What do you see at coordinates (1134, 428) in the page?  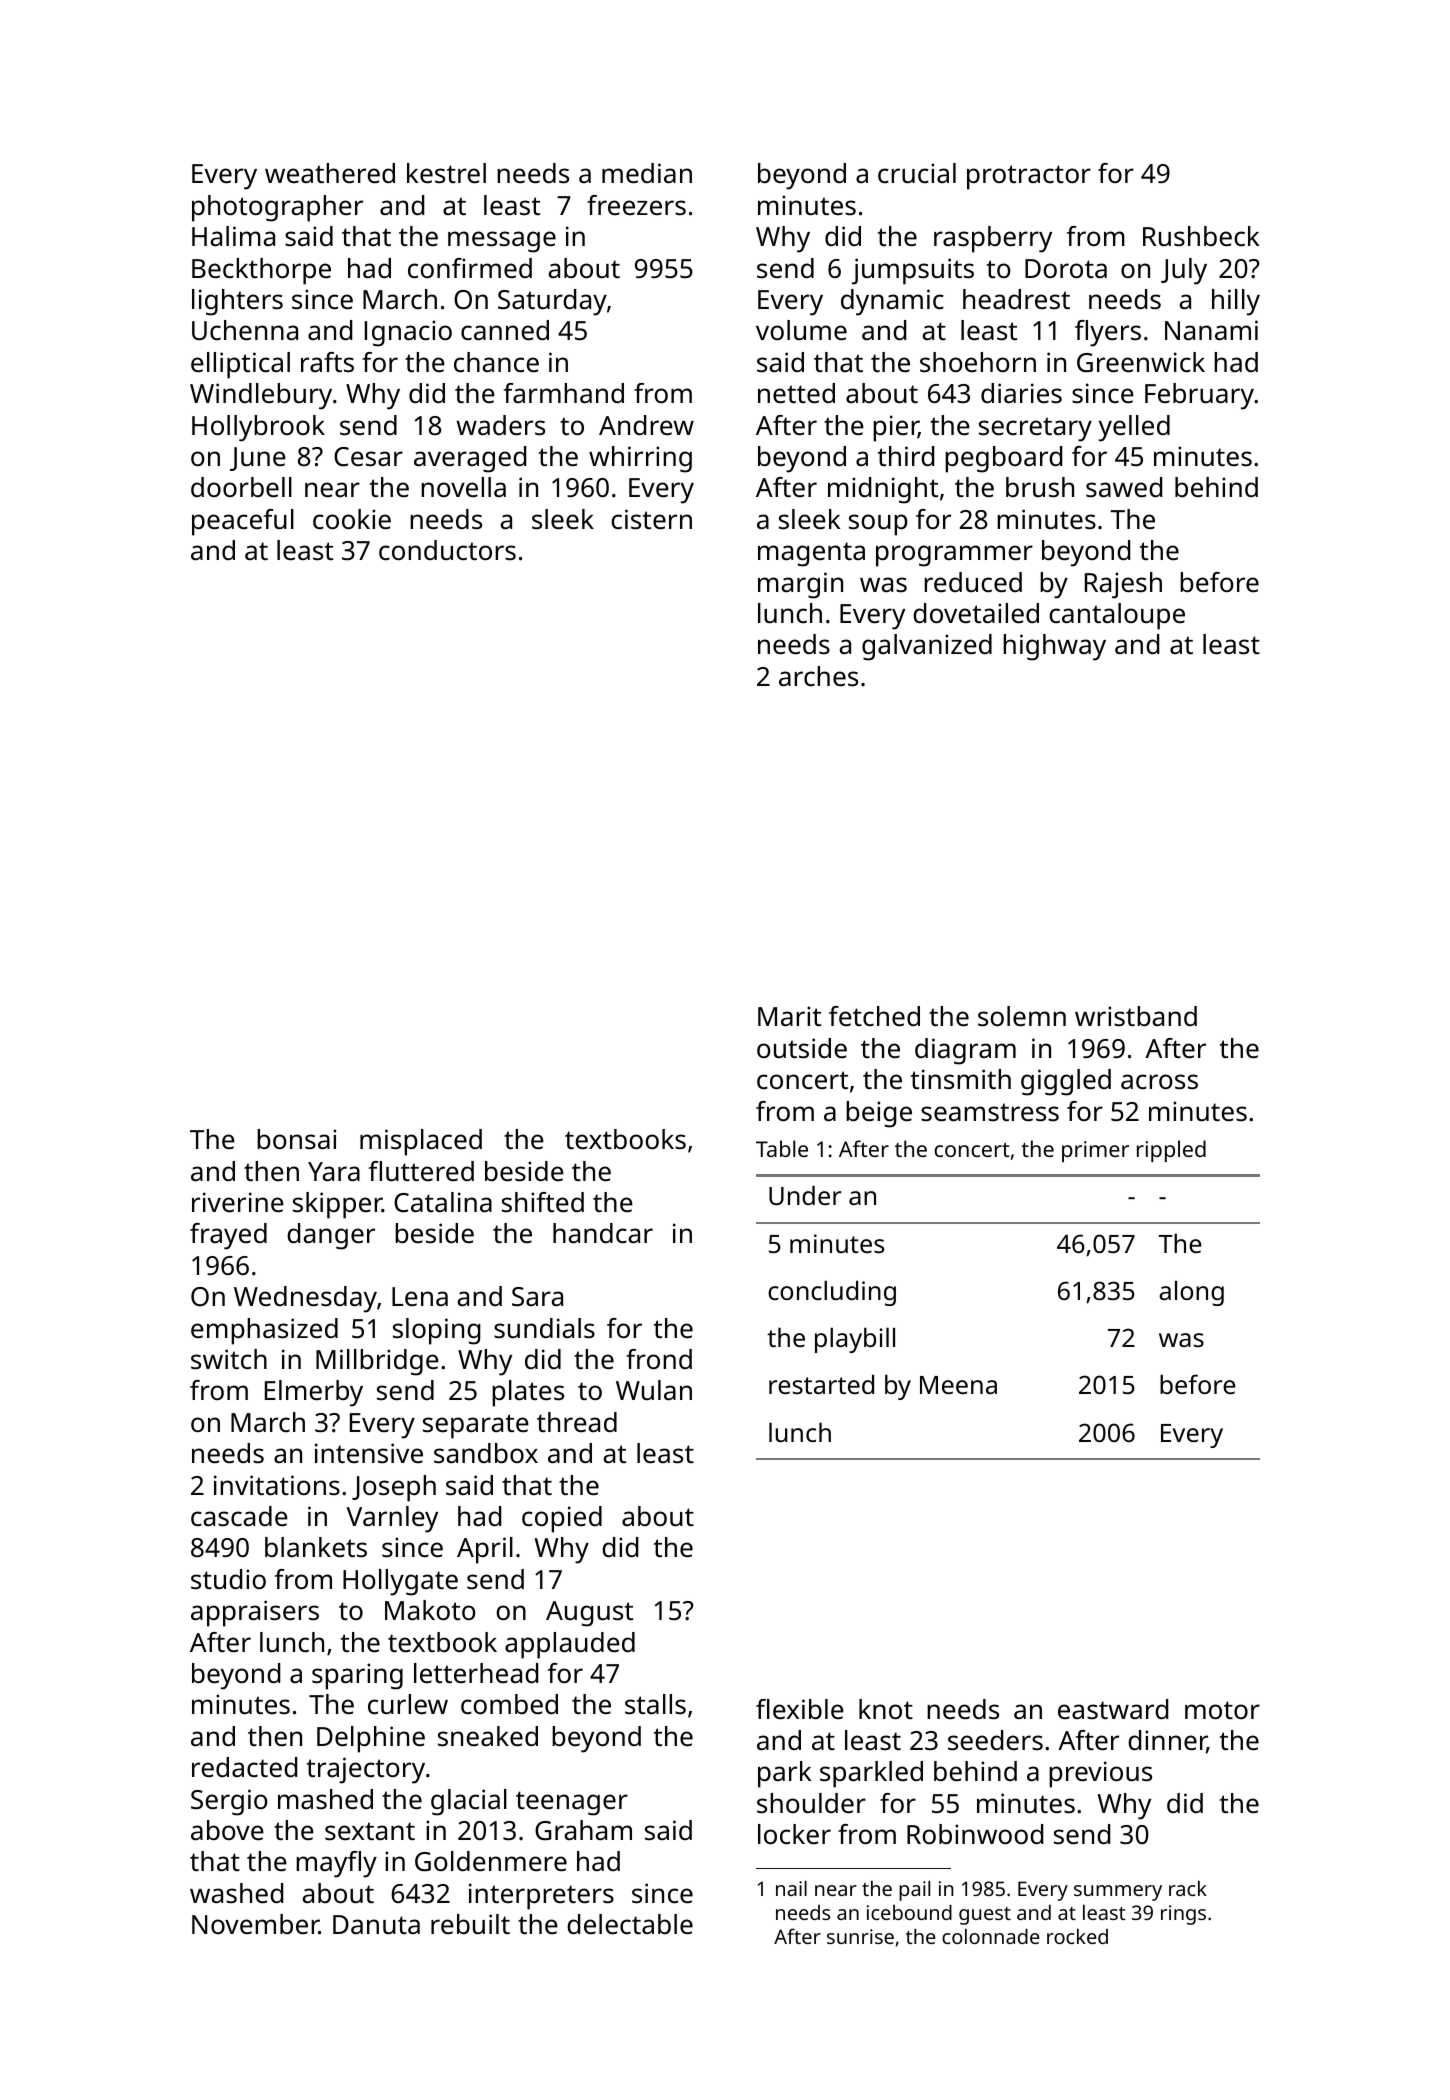 I see `yelled` at bounding box center [1134, 428].
